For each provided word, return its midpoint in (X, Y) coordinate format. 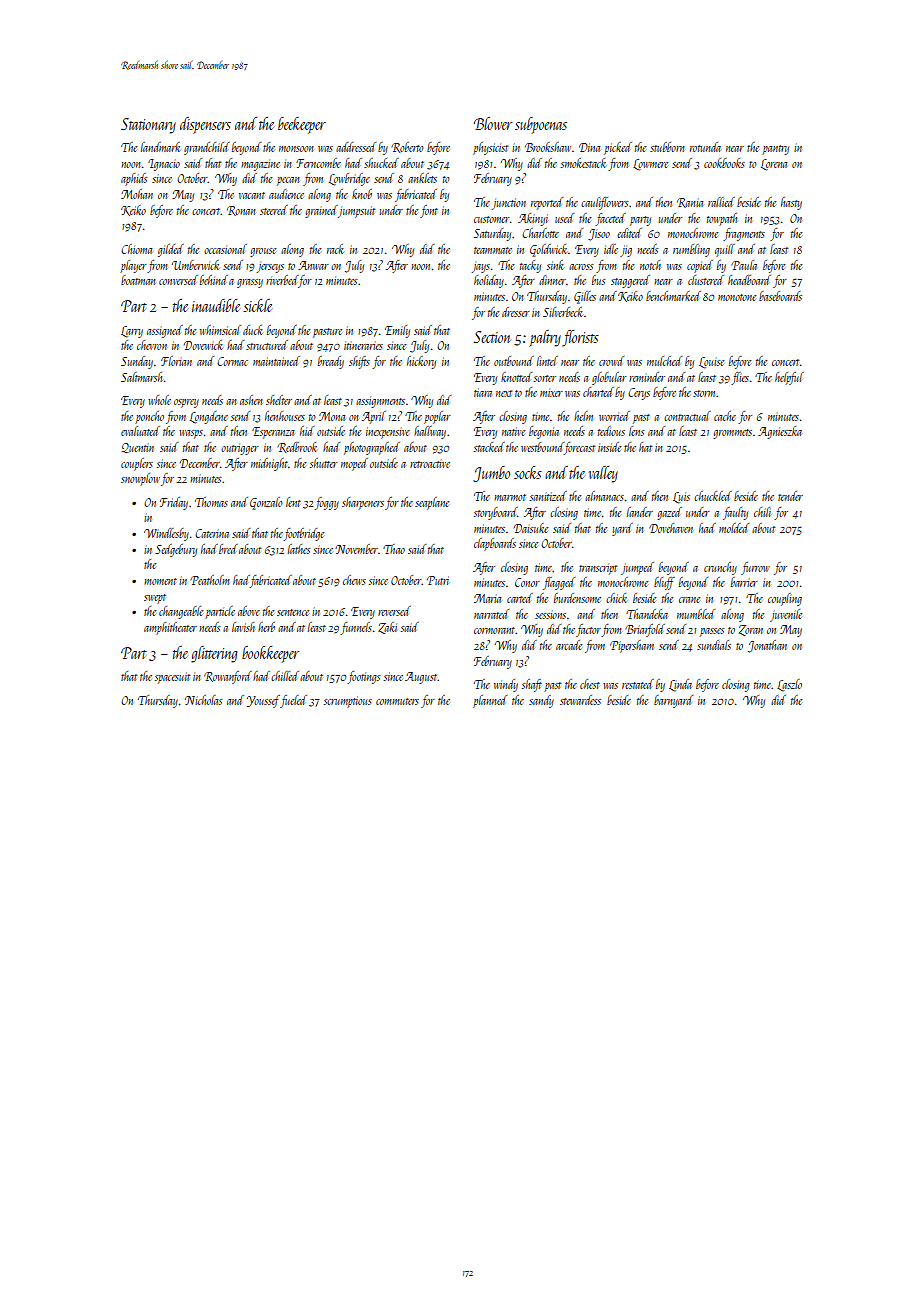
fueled (293, 701)
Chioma (136, 249)
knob (362, 194)
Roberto (407, 147)
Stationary (148, 126)
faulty (735, 513)
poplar (437, 417)
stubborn (667, 147)
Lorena (774, 165)
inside (609, 447)
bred (228, 549)
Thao (394, 549)
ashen (251, 400)
